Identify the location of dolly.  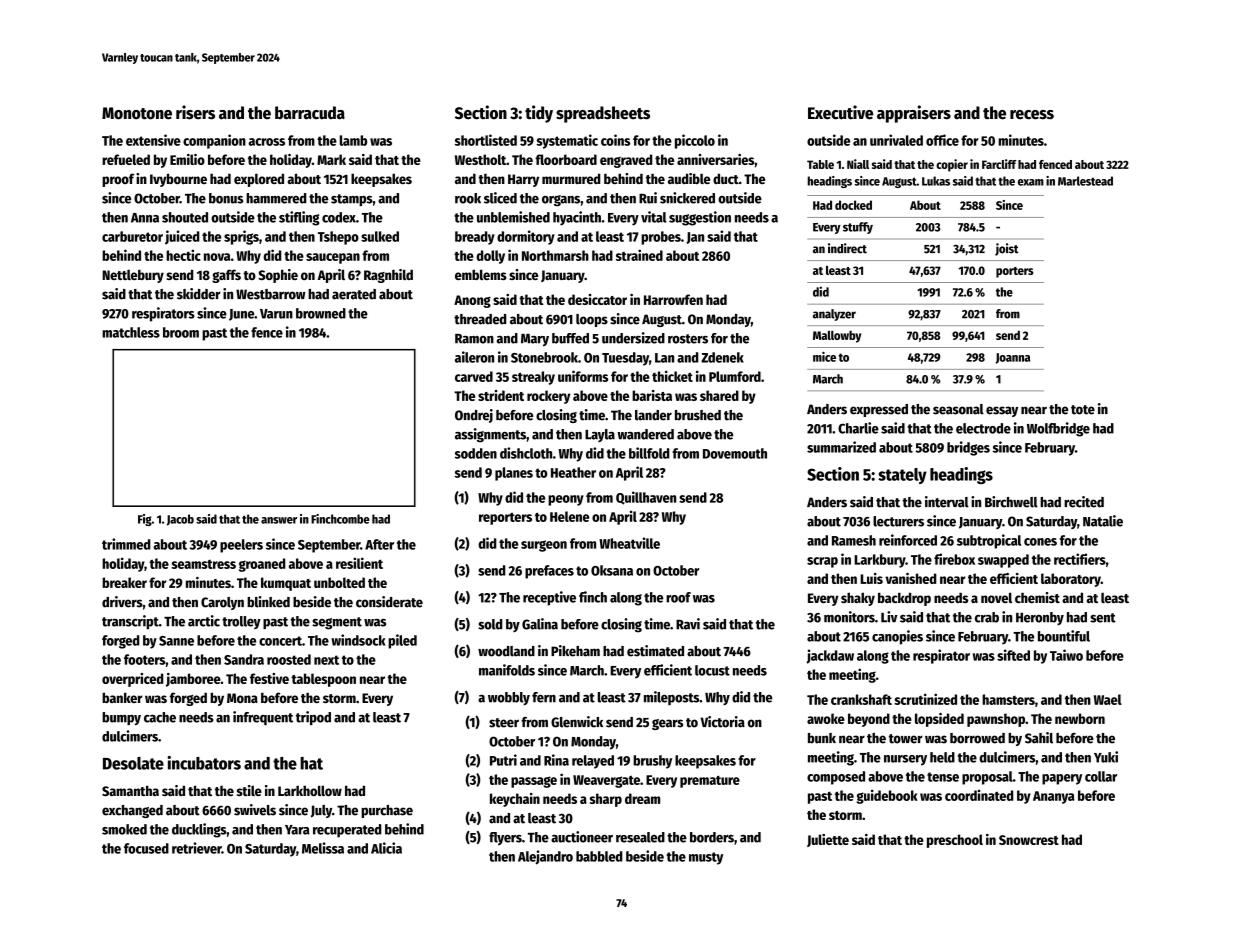
(490, 257).
